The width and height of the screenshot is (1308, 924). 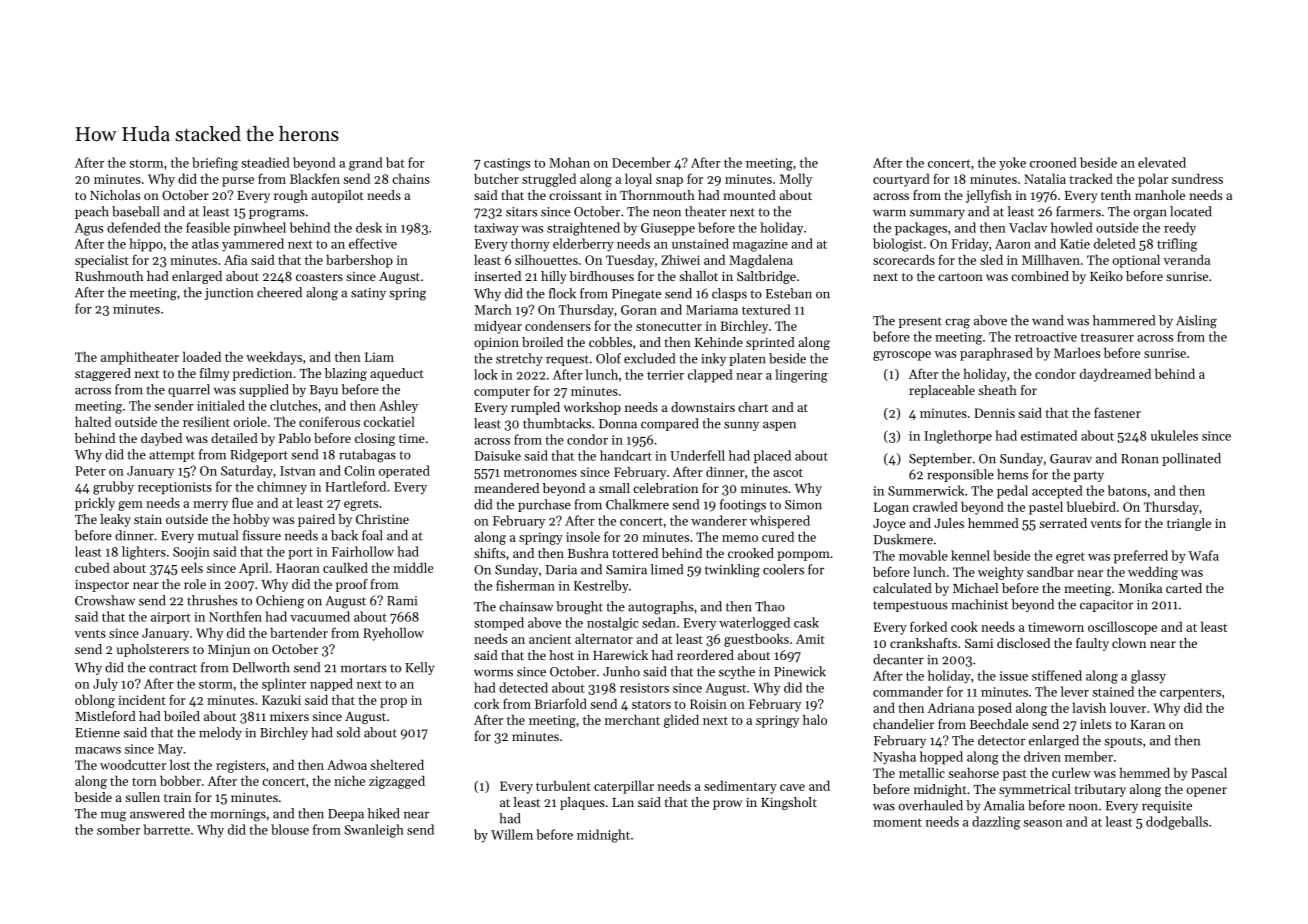 I want to click on elevated, so click(x=1162, y=162).
